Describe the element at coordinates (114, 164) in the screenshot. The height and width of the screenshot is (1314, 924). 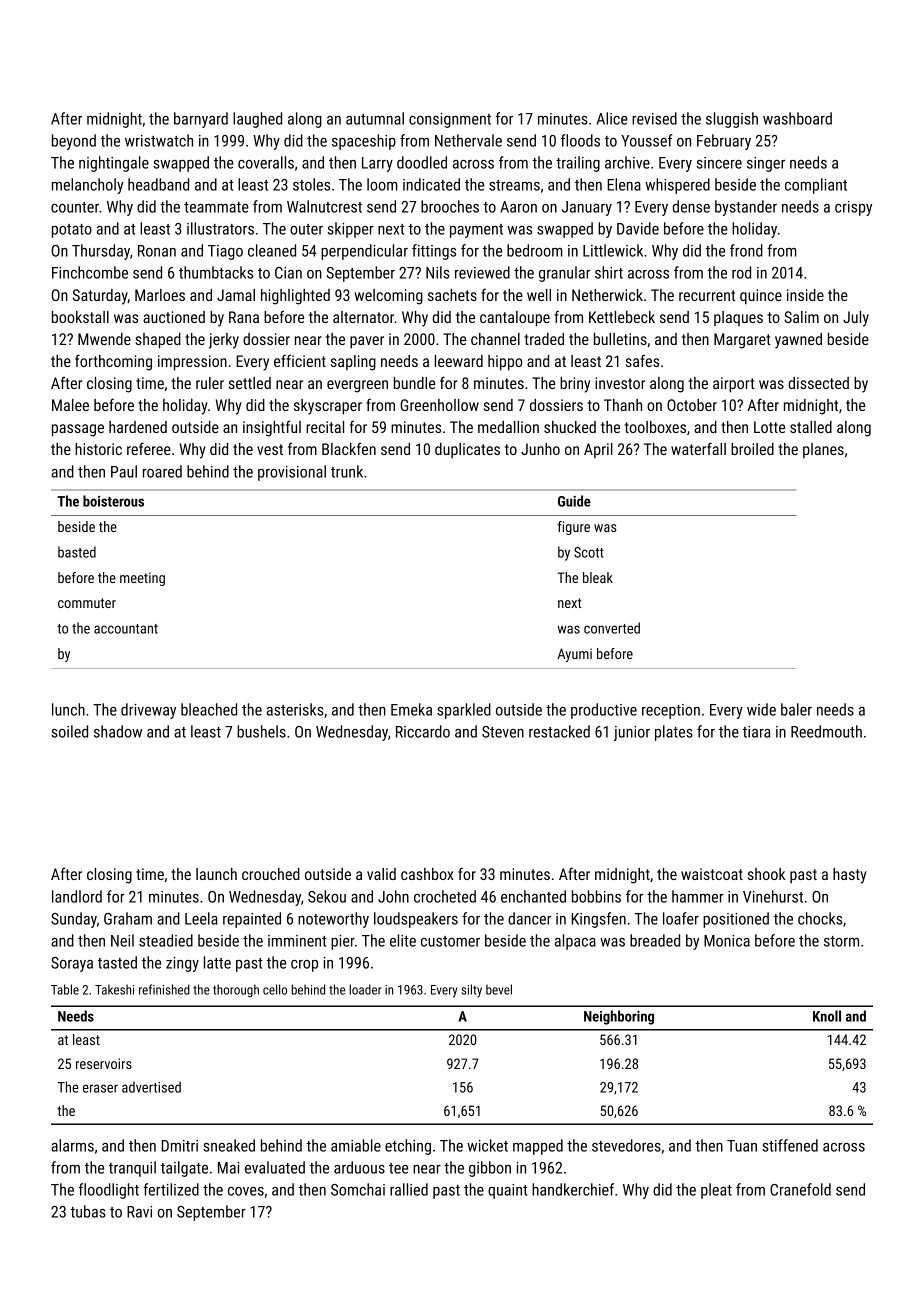
I see `nightingale` at that location.
